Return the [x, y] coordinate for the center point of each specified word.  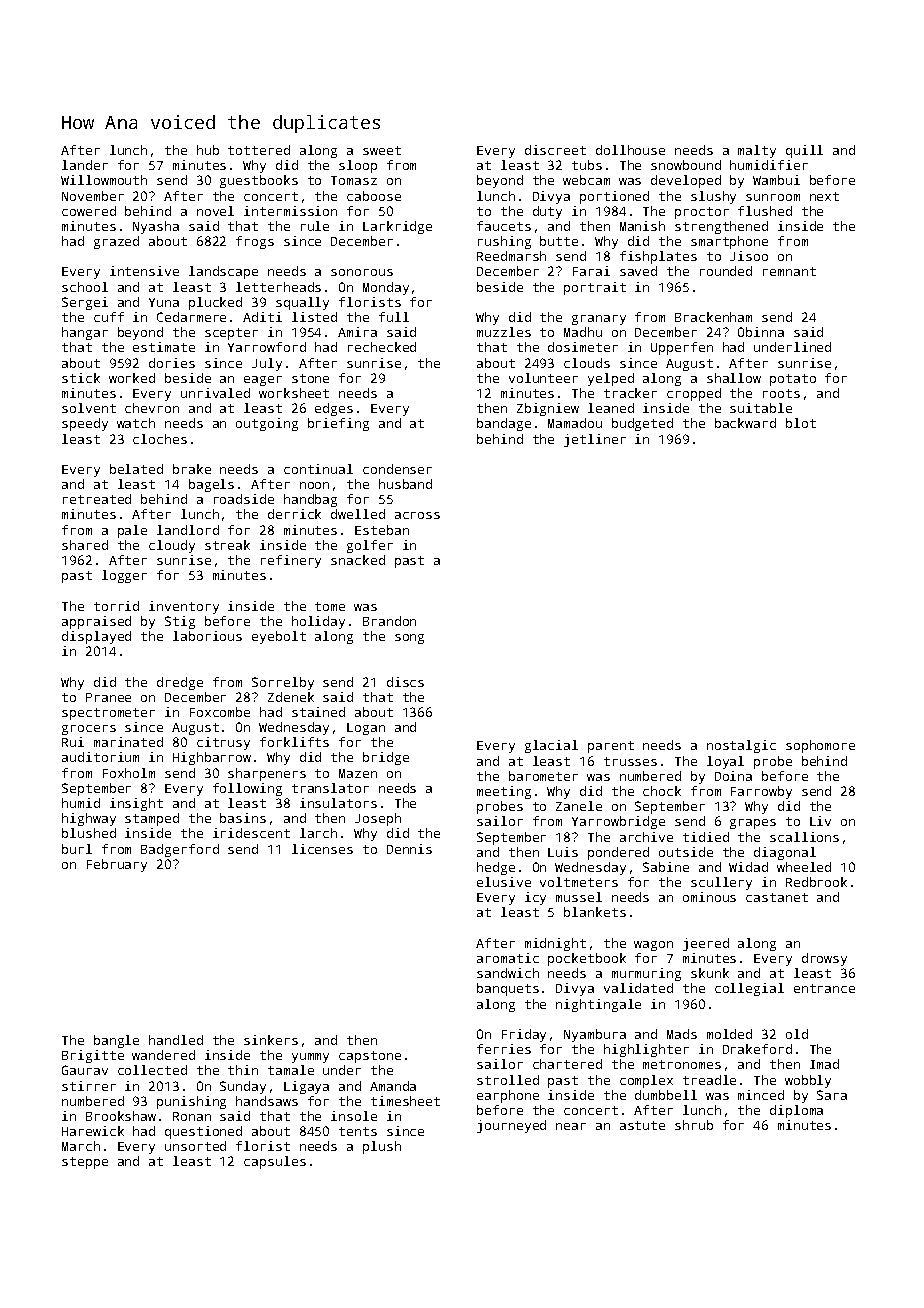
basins [243, 818]
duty [547, 212]
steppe [85, 1163]
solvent [89, 408]
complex [646, 1081]
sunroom [773, 197]
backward [745, 423]
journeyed [511, 1126]
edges [334, 409]
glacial [551, 746]
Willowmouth [104, 180]
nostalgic [741, 746]
